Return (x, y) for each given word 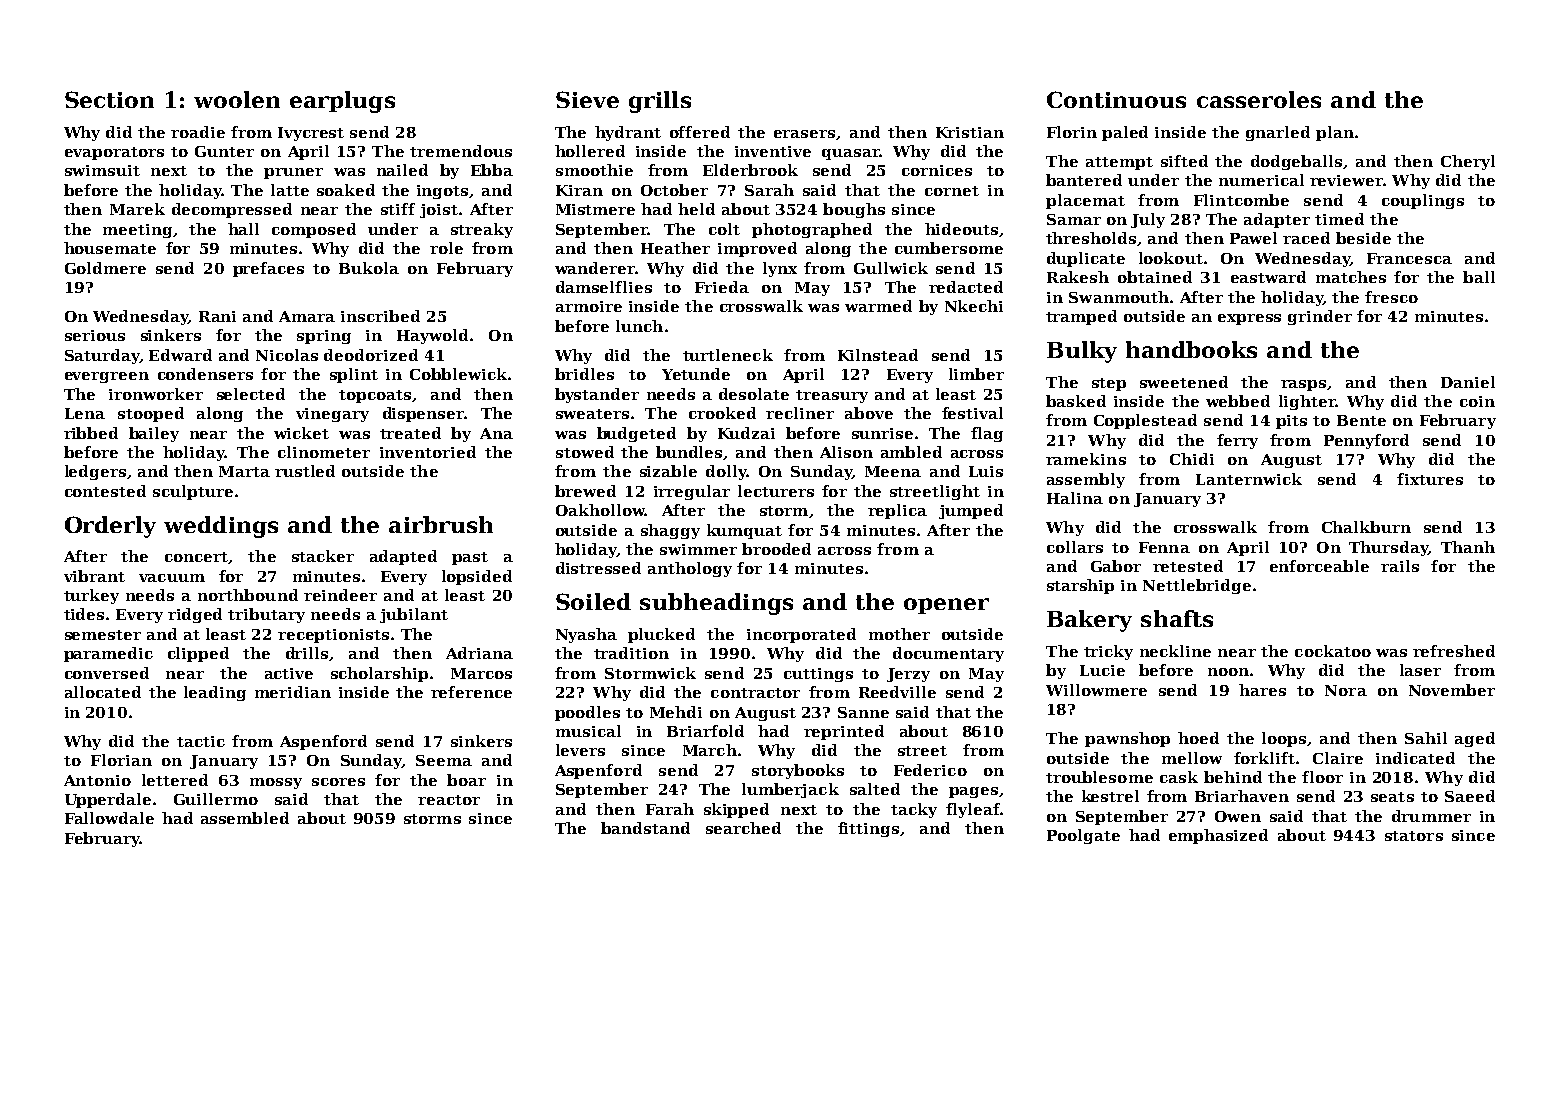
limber (976, 374)
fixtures (1430, 479)
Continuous (1116, 99)
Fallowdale (109, 818)
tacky (914, 810)
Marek (137, 209)
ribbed (91, 433)
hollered (590, 151)
